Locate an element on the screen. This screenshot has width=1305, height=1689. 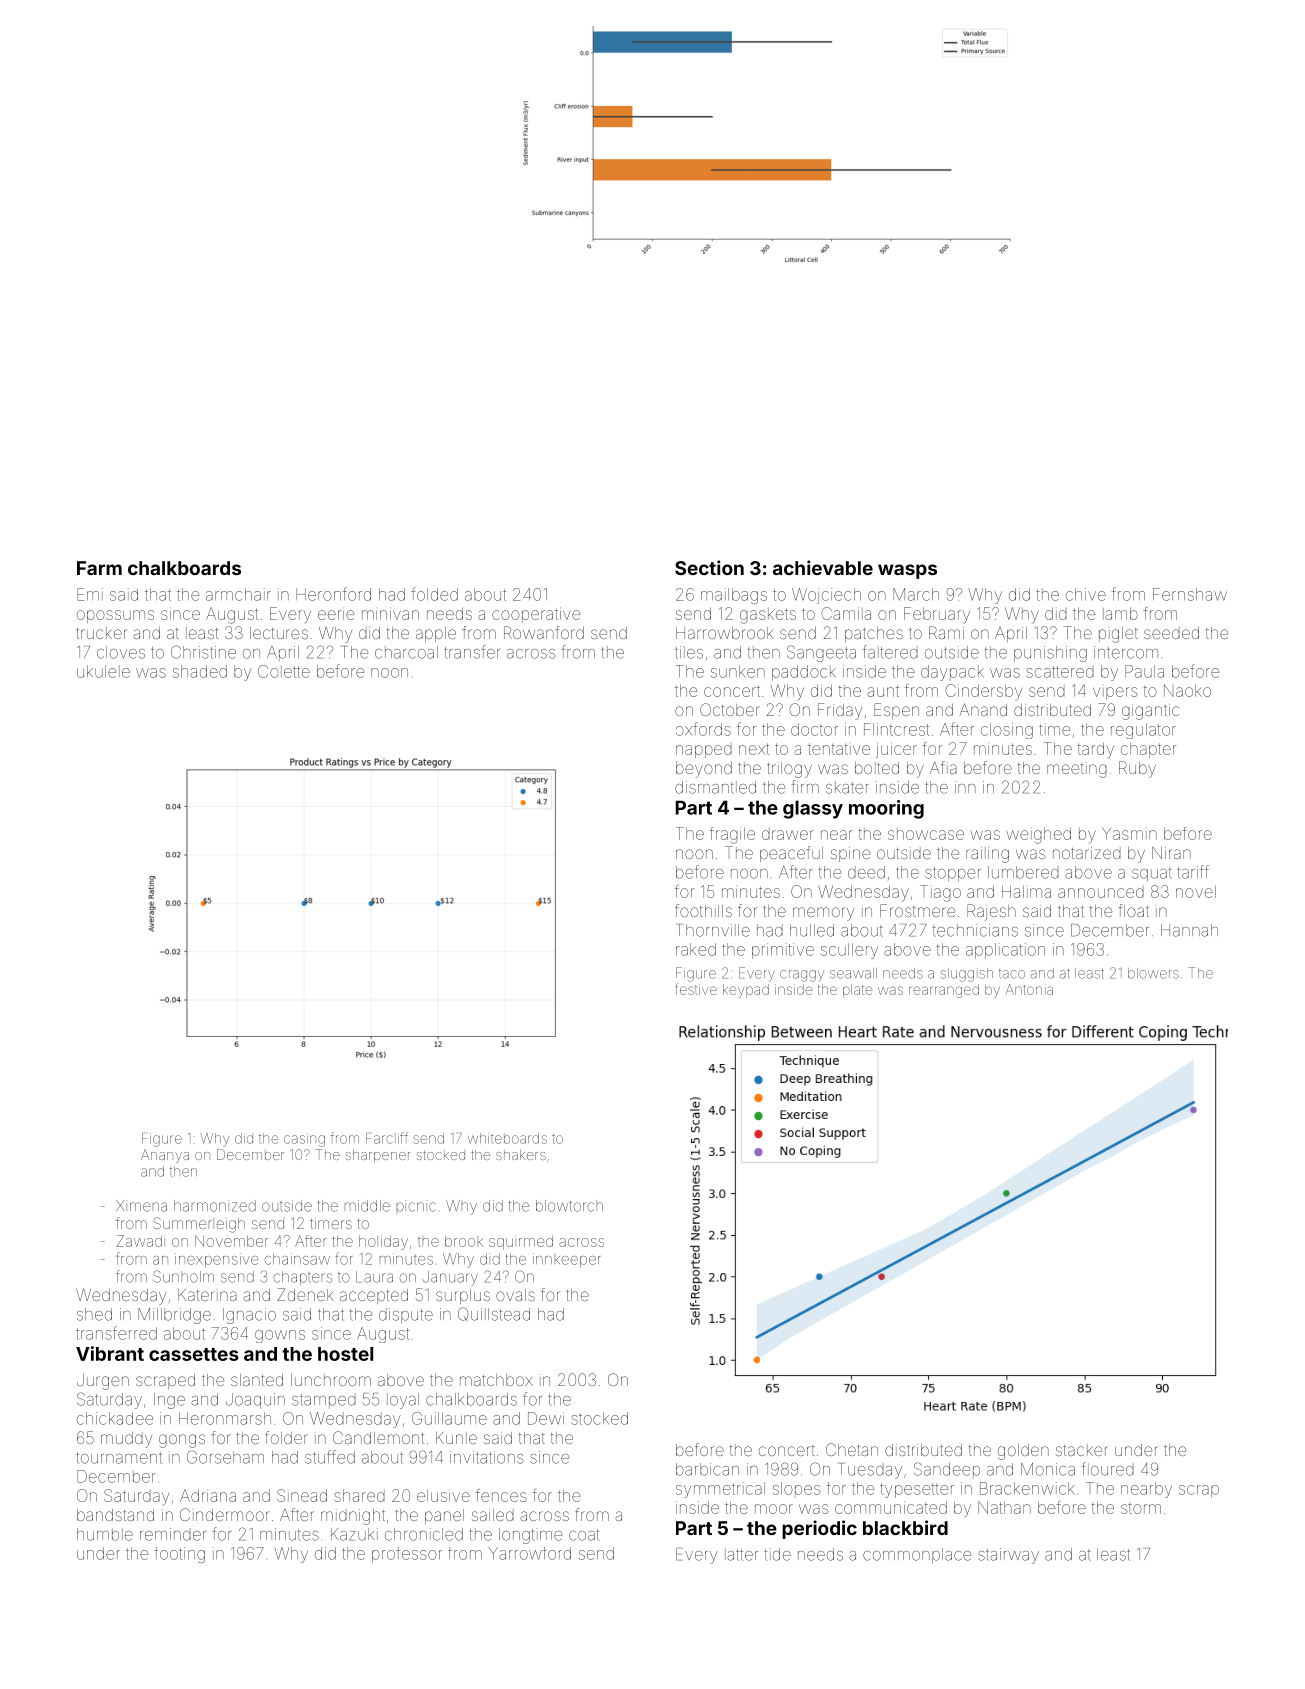
professor is located at coordinates (407, 1555).
